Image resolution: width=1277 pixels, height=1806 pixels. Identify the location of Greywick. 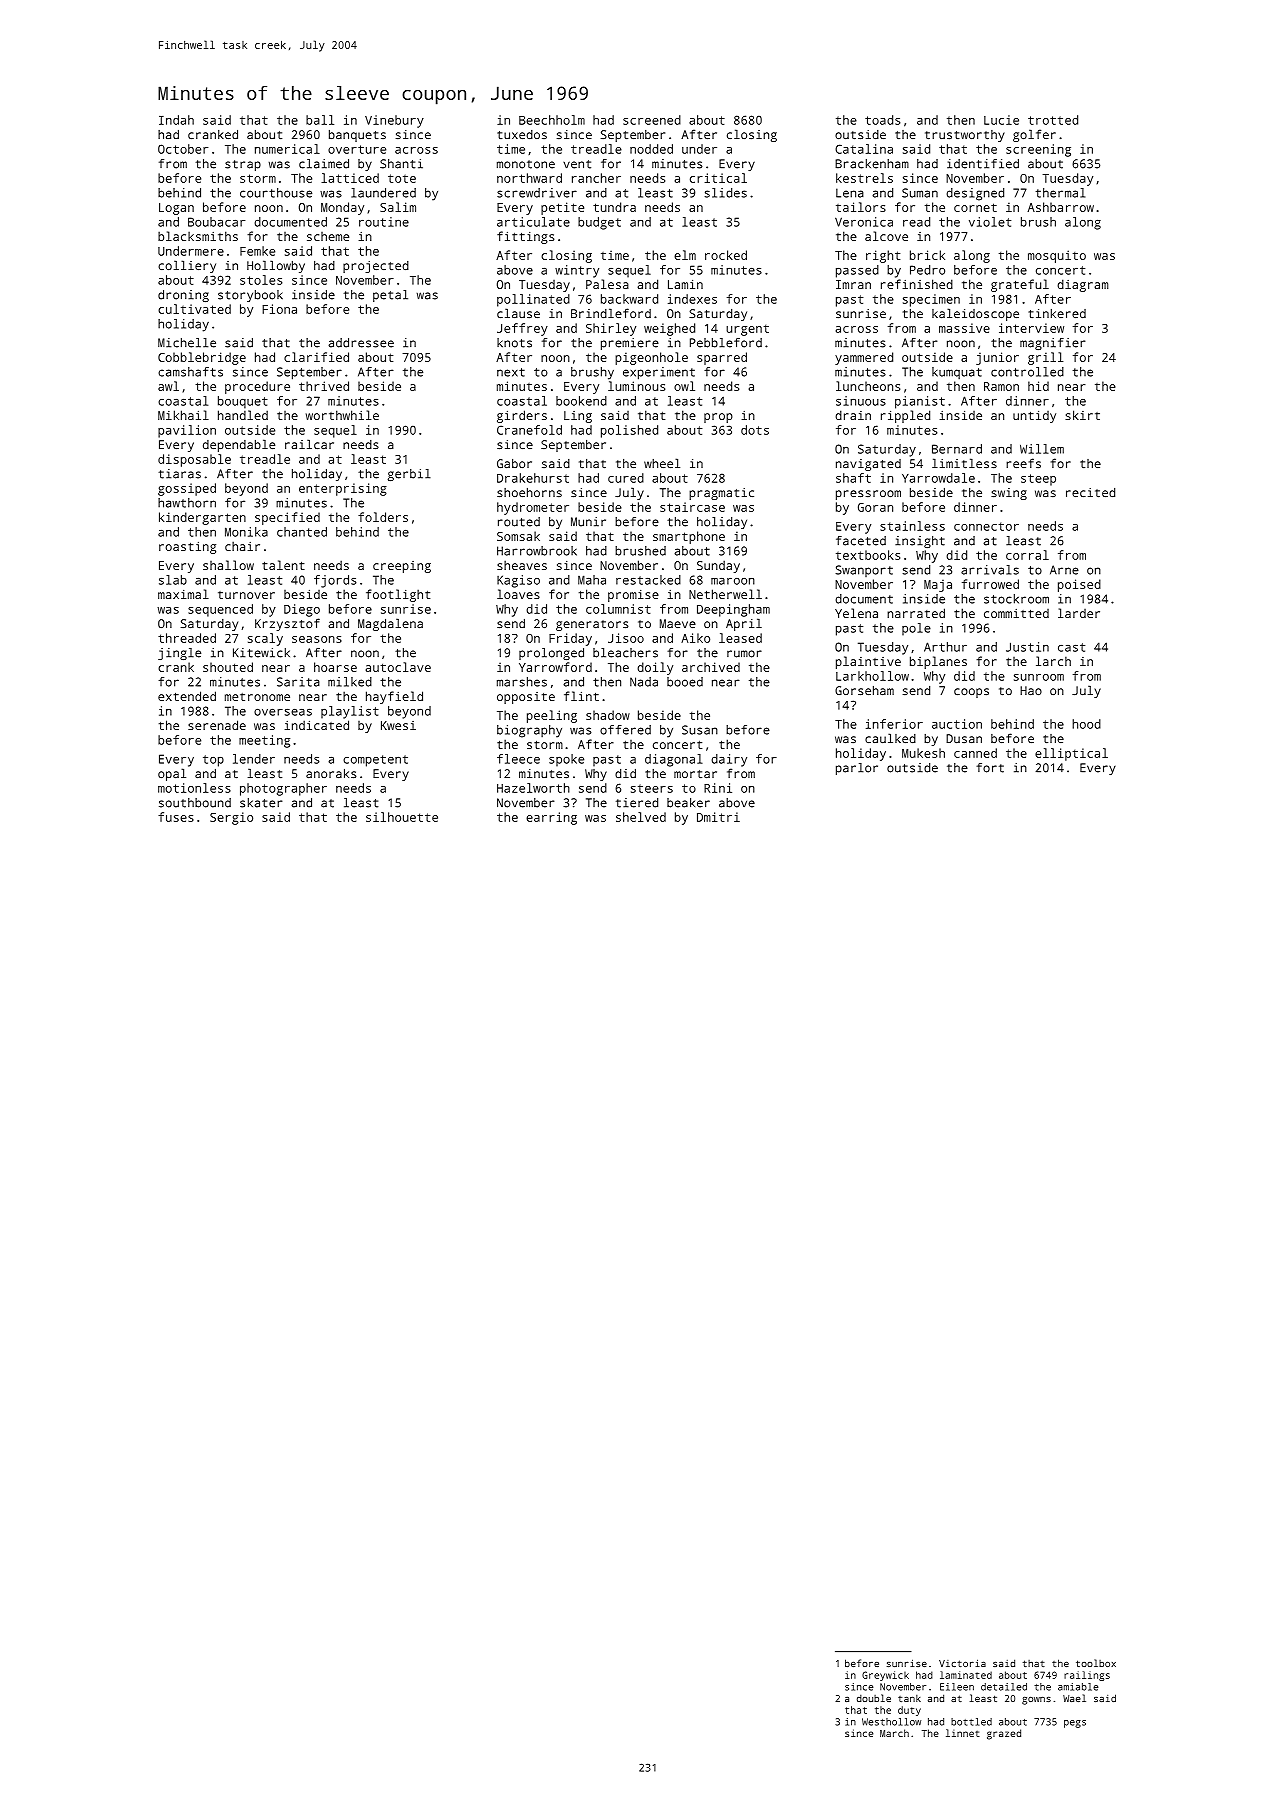
(885, 1676).
